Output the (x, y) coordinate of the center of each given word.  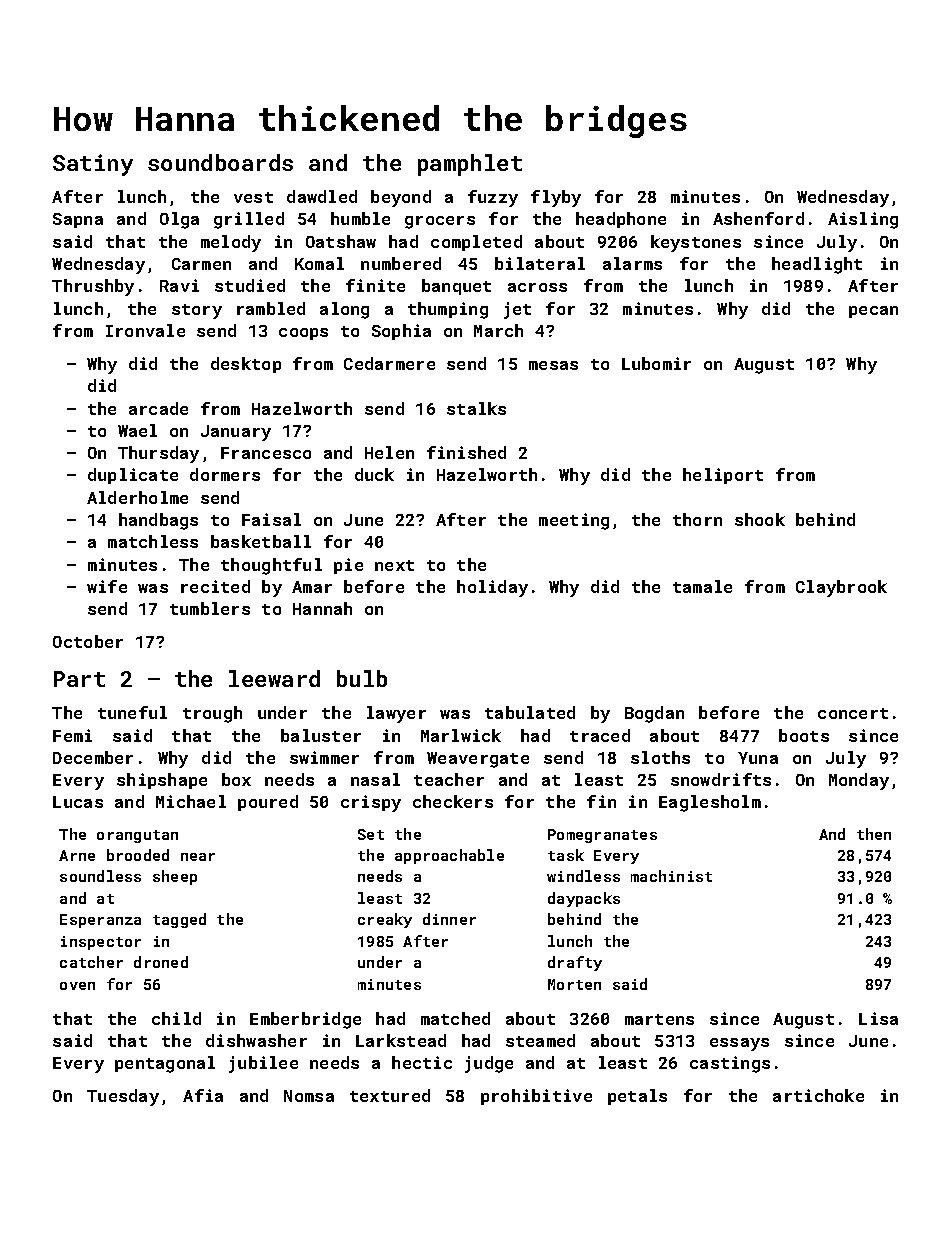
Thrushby (93, 287)
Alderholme (137, 497)
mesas (553, 365)
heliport (723, 476)
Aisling (863, 220)
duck (374, 474)
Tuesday (123, 1097)
